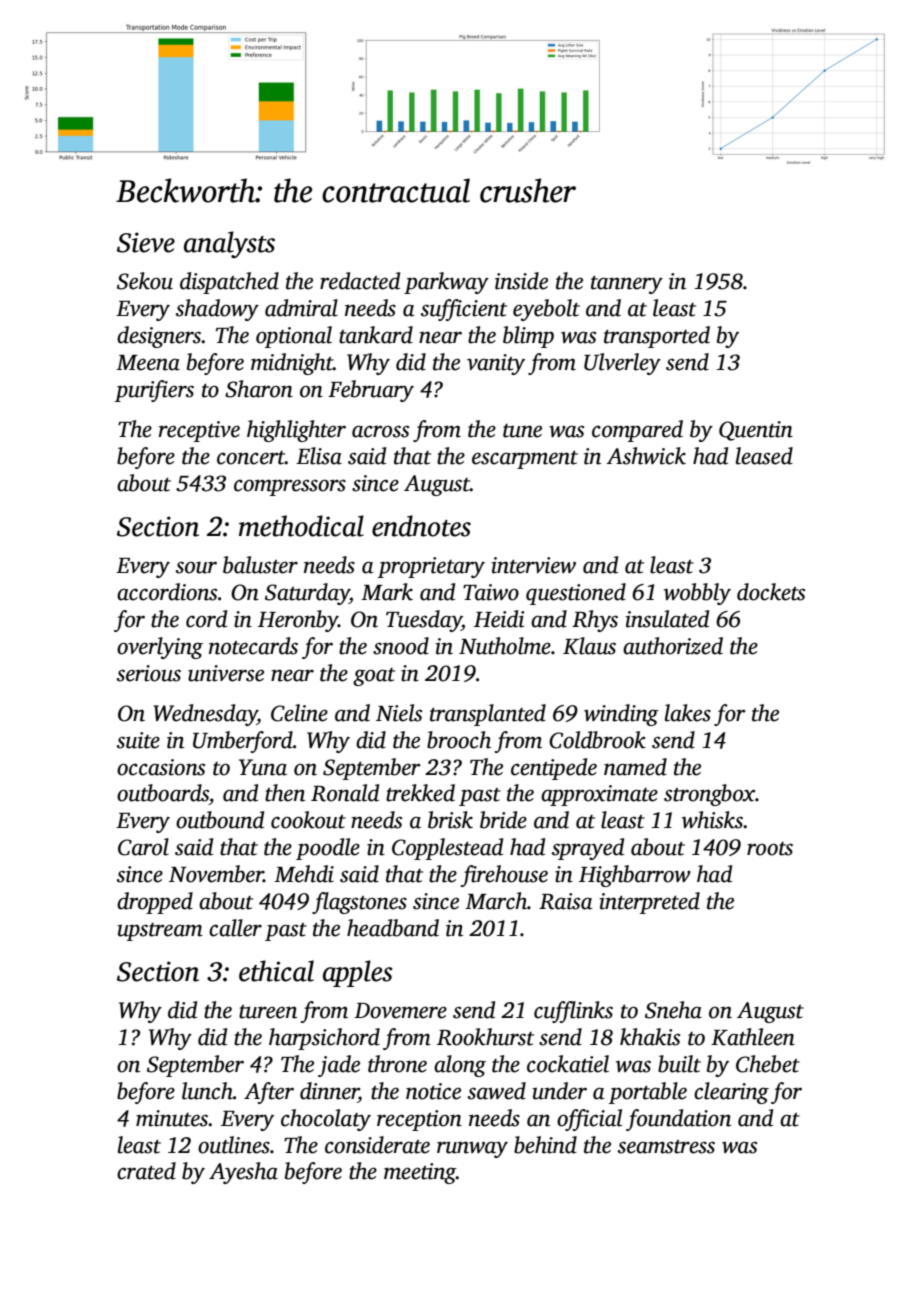 The width and height of the document is (924, 1311). I want to click on Sieve, so click(146, 242).
